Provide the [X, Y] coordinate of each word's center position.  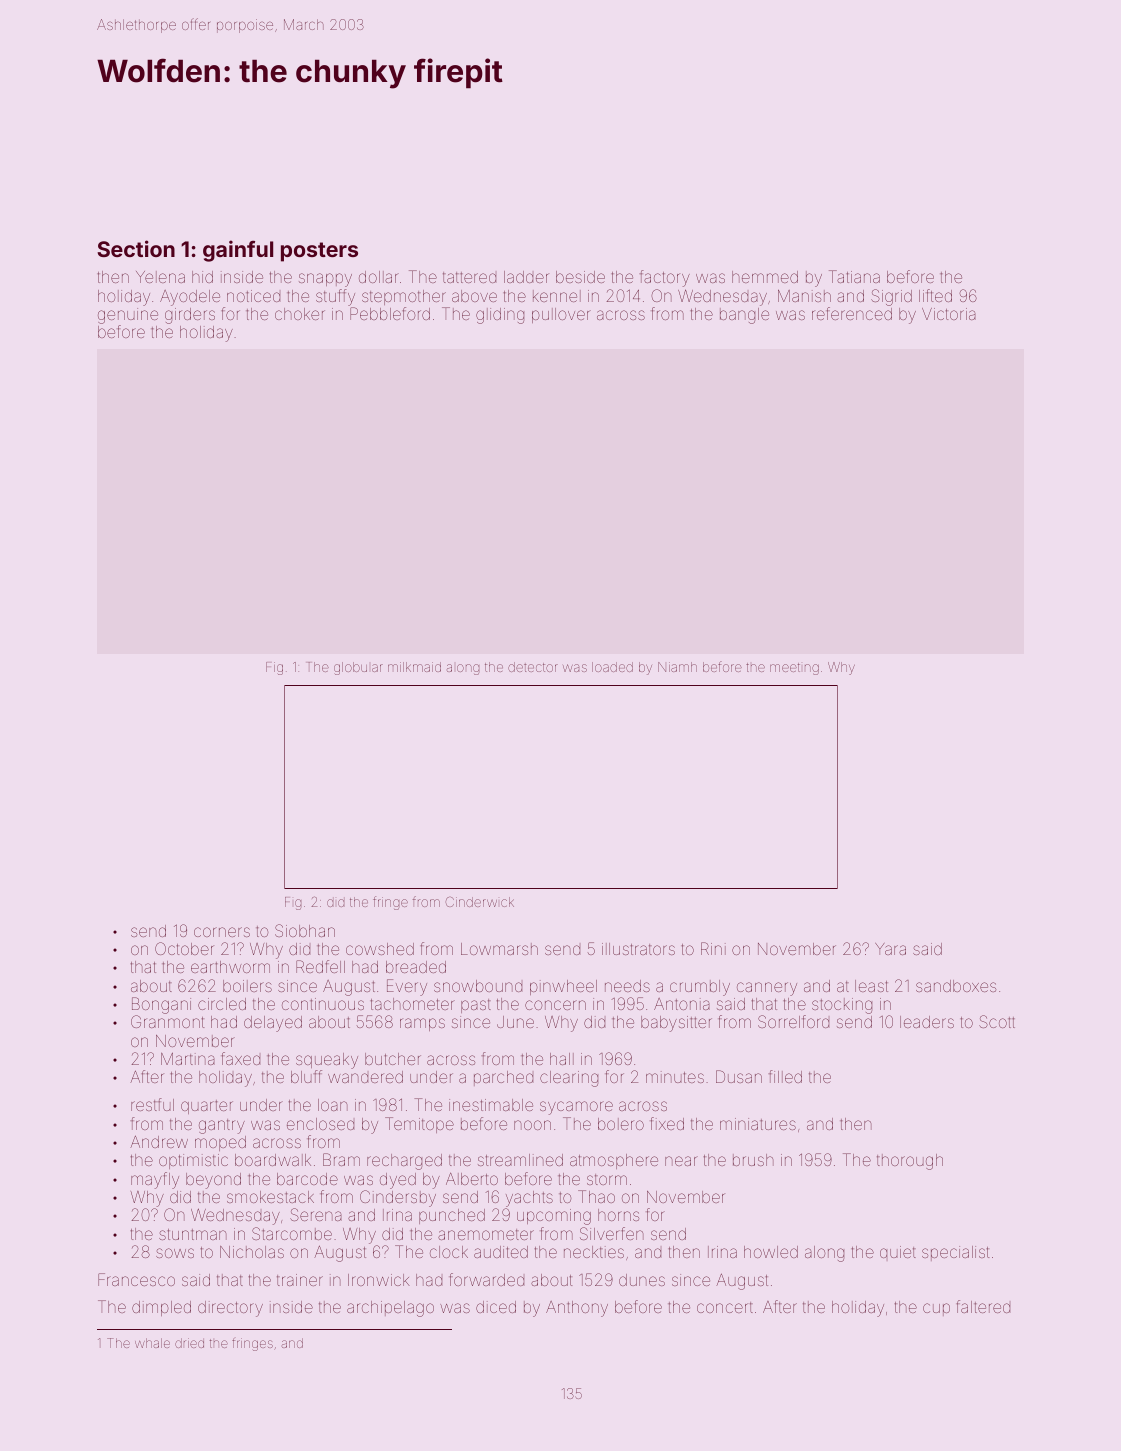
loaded [612, 667]
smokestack [270, 1197]
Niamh [677, 667]
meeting [794, 669]
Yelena [160, 277]
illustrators [638, 949]
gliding [500, 316]
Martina [188, 1059]
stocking [842, 1006]
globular [358, 668]
